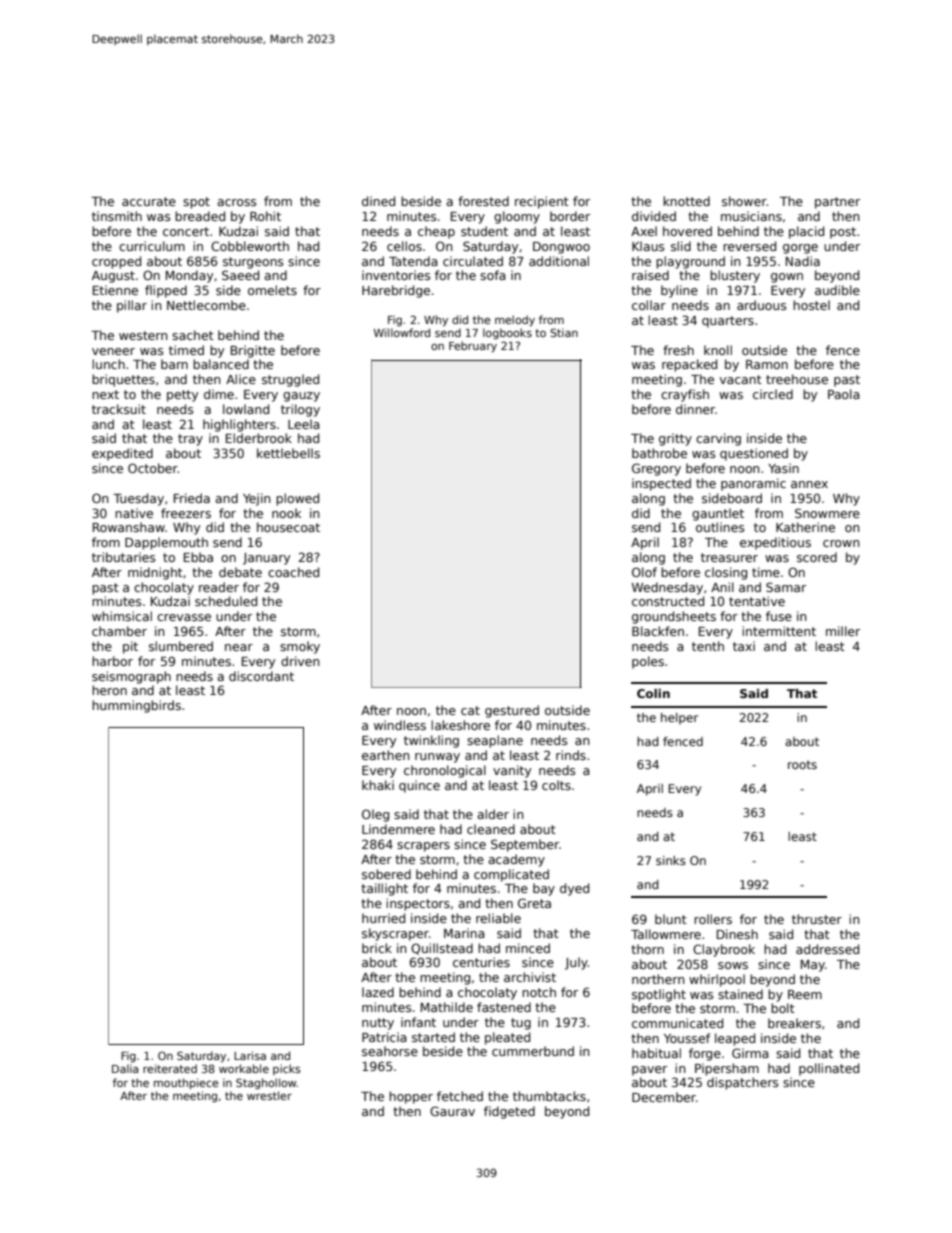 The height and width of the page is (1233, 952). I want to click on circulated, so click(473, 261).
